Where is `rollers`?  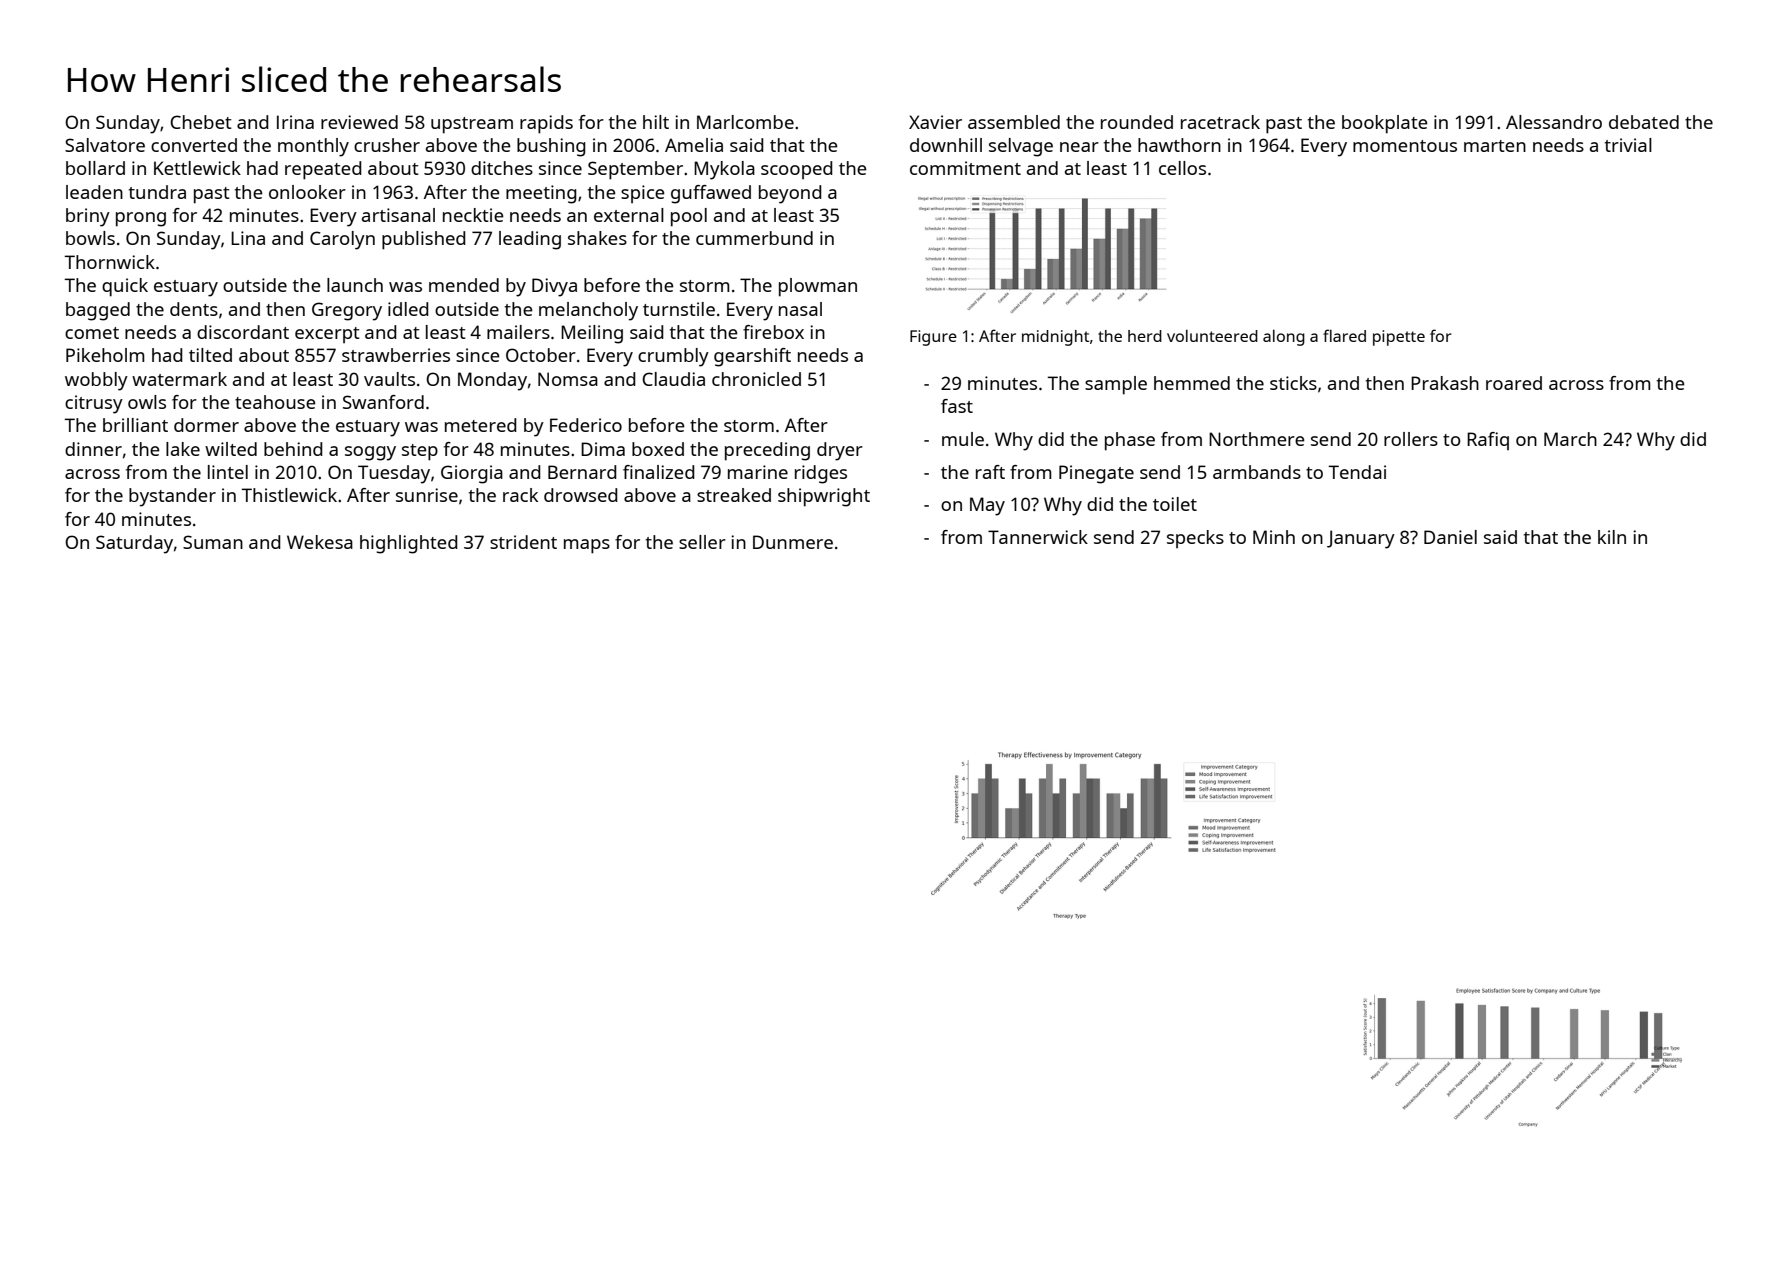 rollers is located at coordinates (1411, 439).
